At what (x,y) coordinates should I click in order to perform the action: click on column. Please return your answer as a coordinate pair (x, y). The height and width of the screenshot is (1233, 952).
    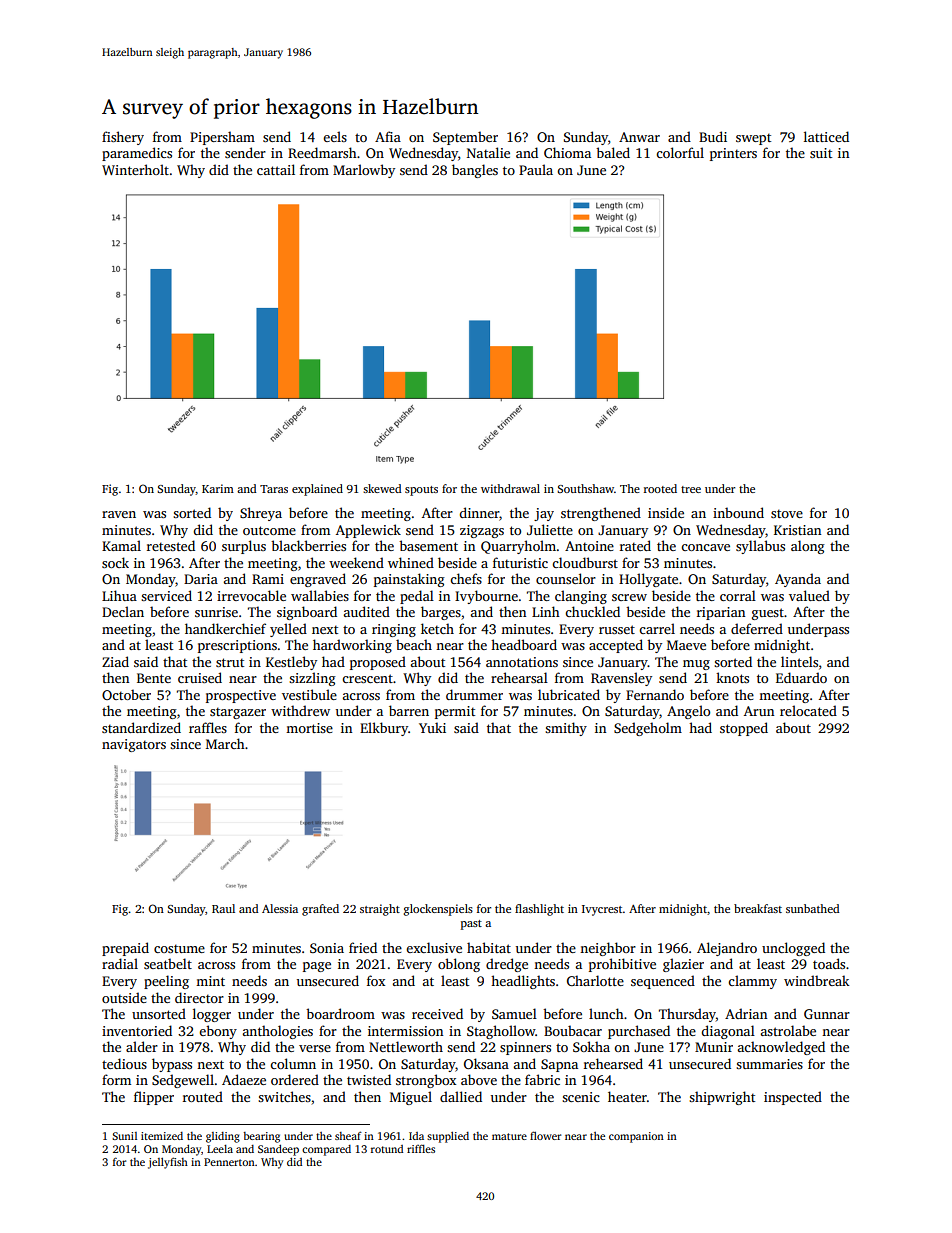
    Looking at the image, I should click on (293, 1063).
